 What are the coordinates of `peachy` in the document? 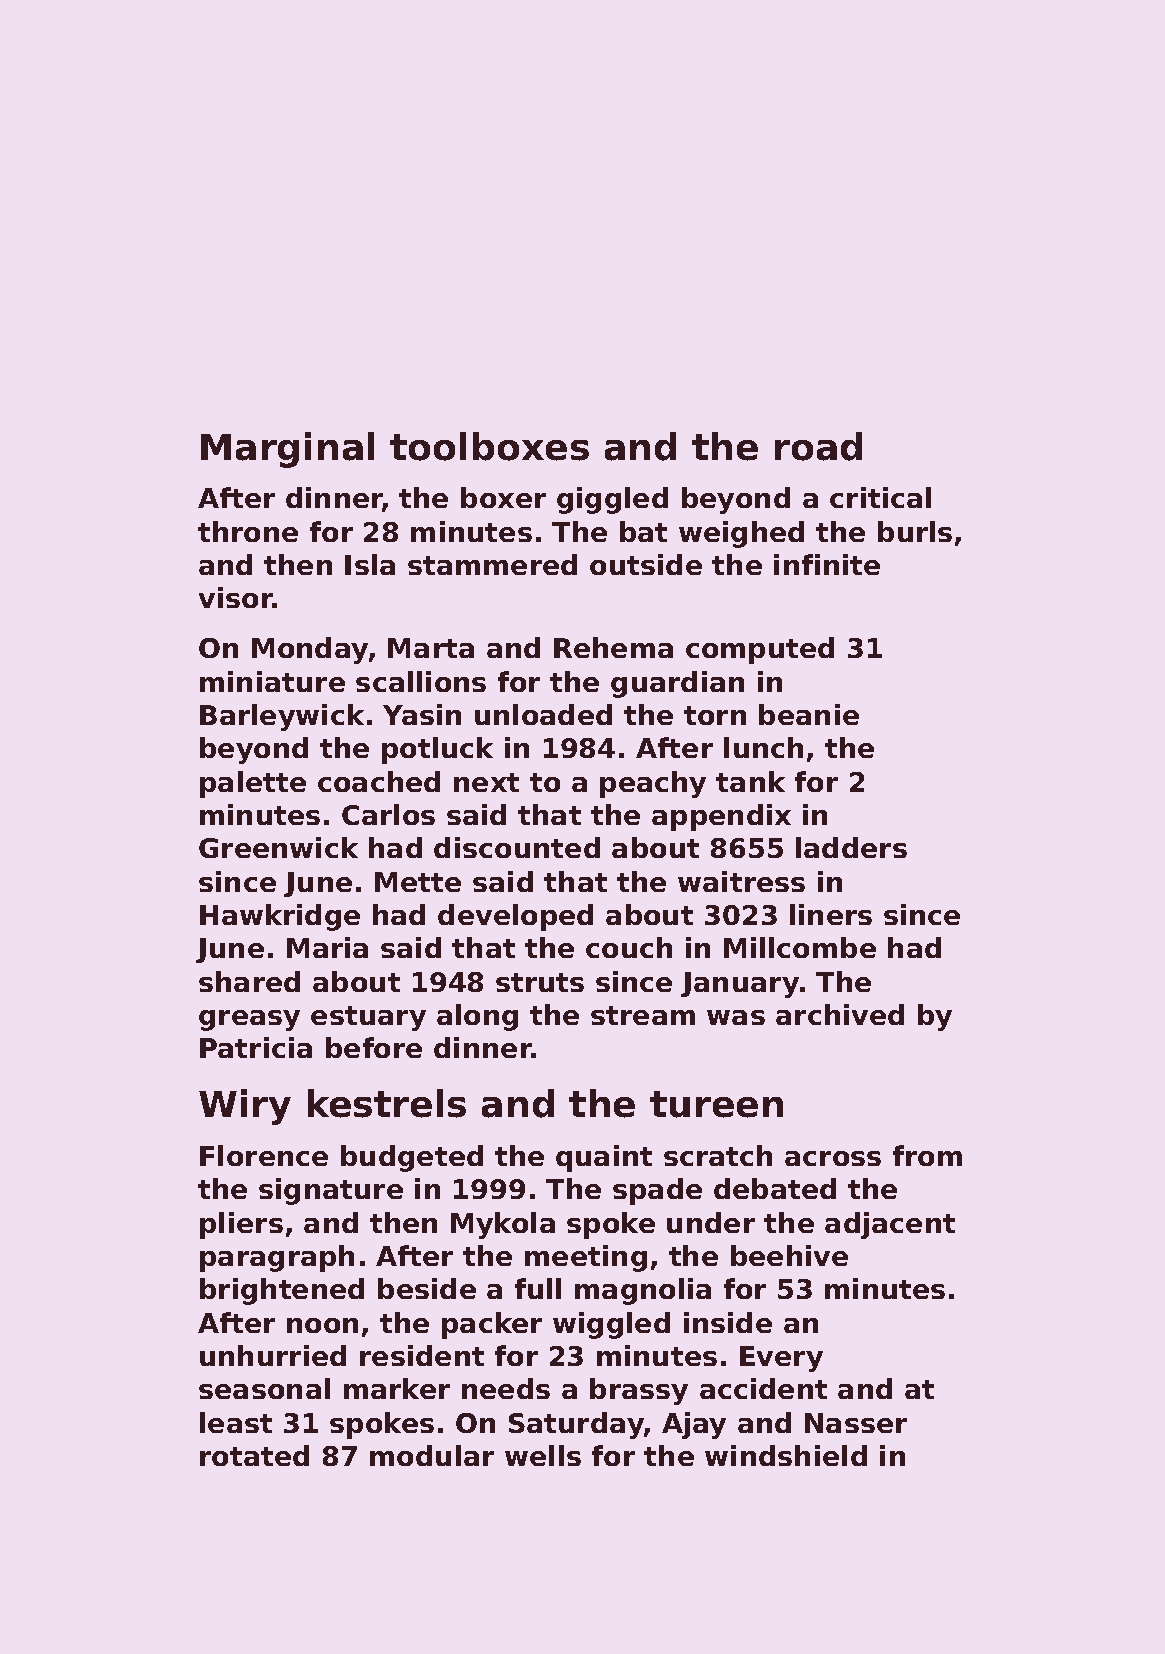 It's located at (653, 784).
